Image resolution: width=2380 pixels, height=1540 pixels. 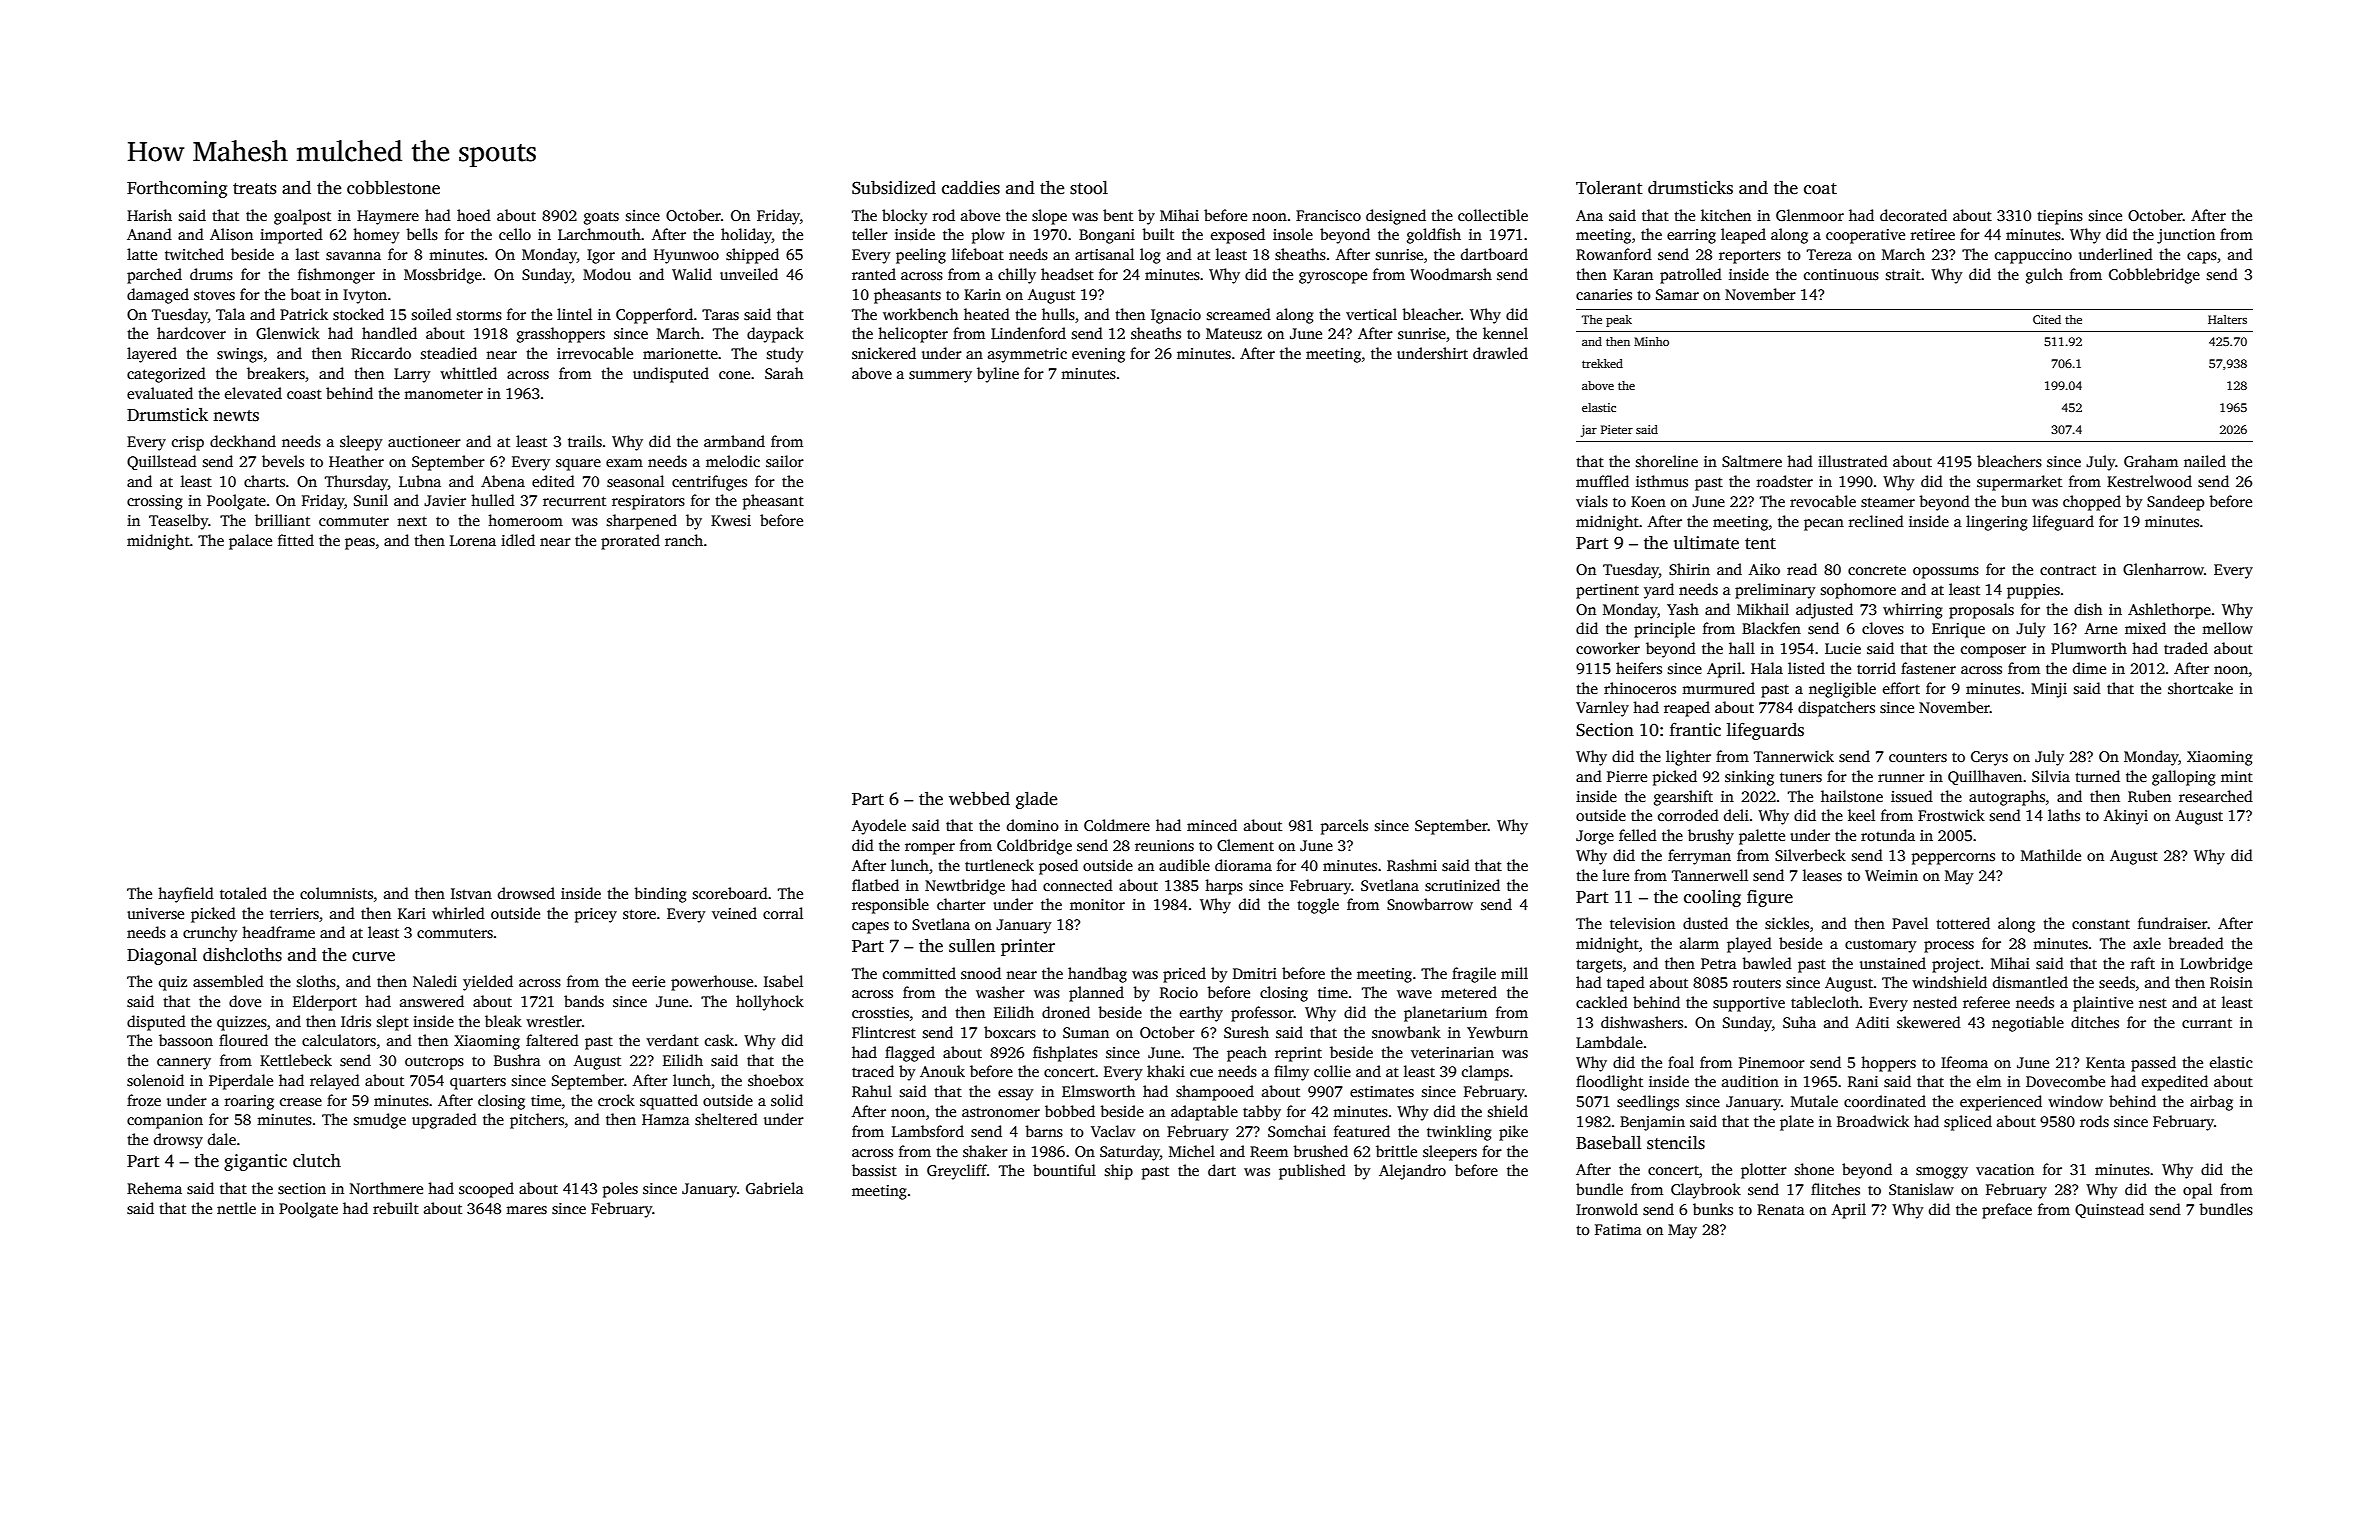 What do you see at coordinates (1853, 461) in the screenshot?
I see `illustrated` at bounding box center [1853, 461].
